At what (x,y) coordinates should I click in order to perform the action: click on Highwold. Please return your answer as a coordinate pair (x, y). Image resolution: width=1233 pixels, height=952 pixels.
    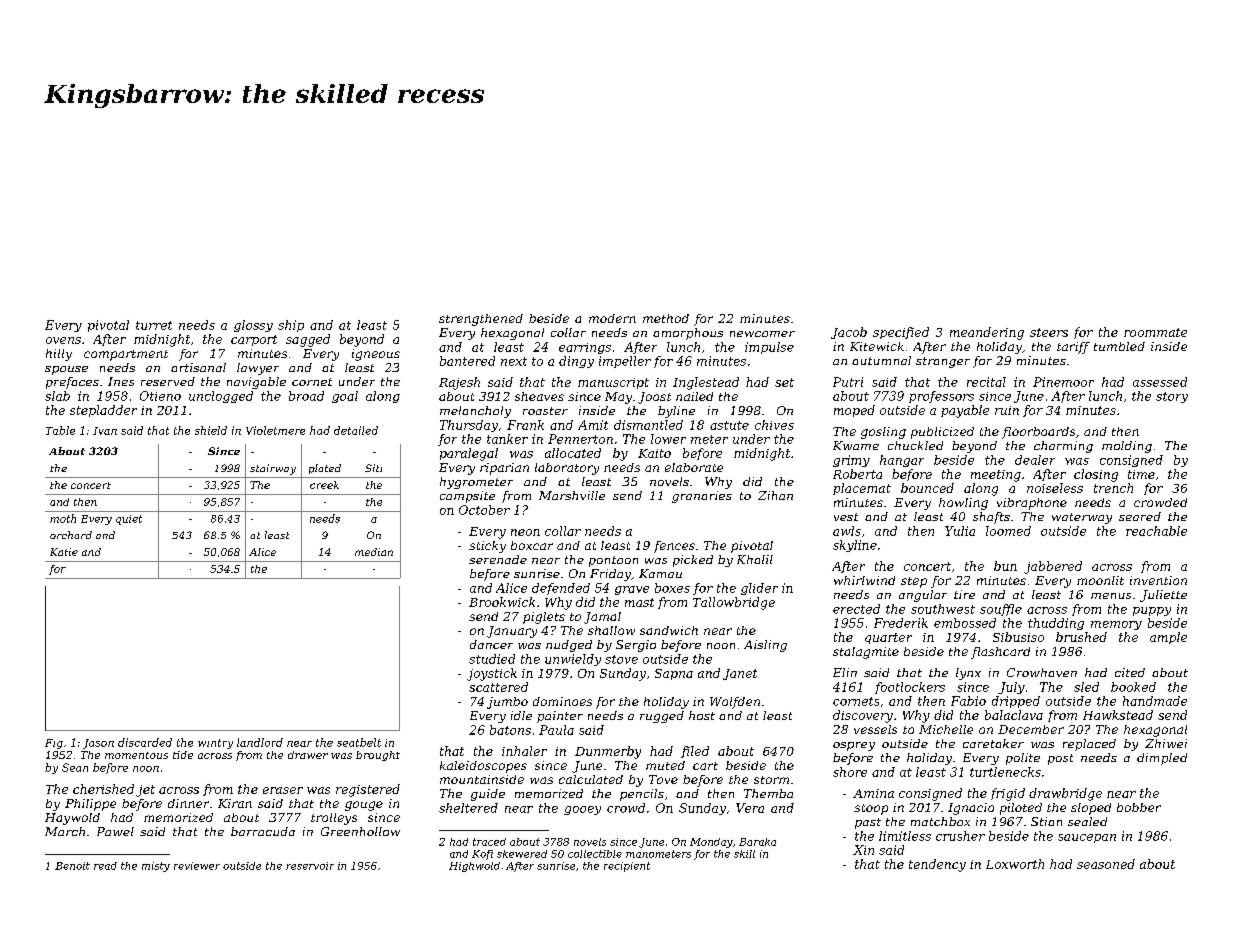
    Looking at the image, I should click on (474, 867).
